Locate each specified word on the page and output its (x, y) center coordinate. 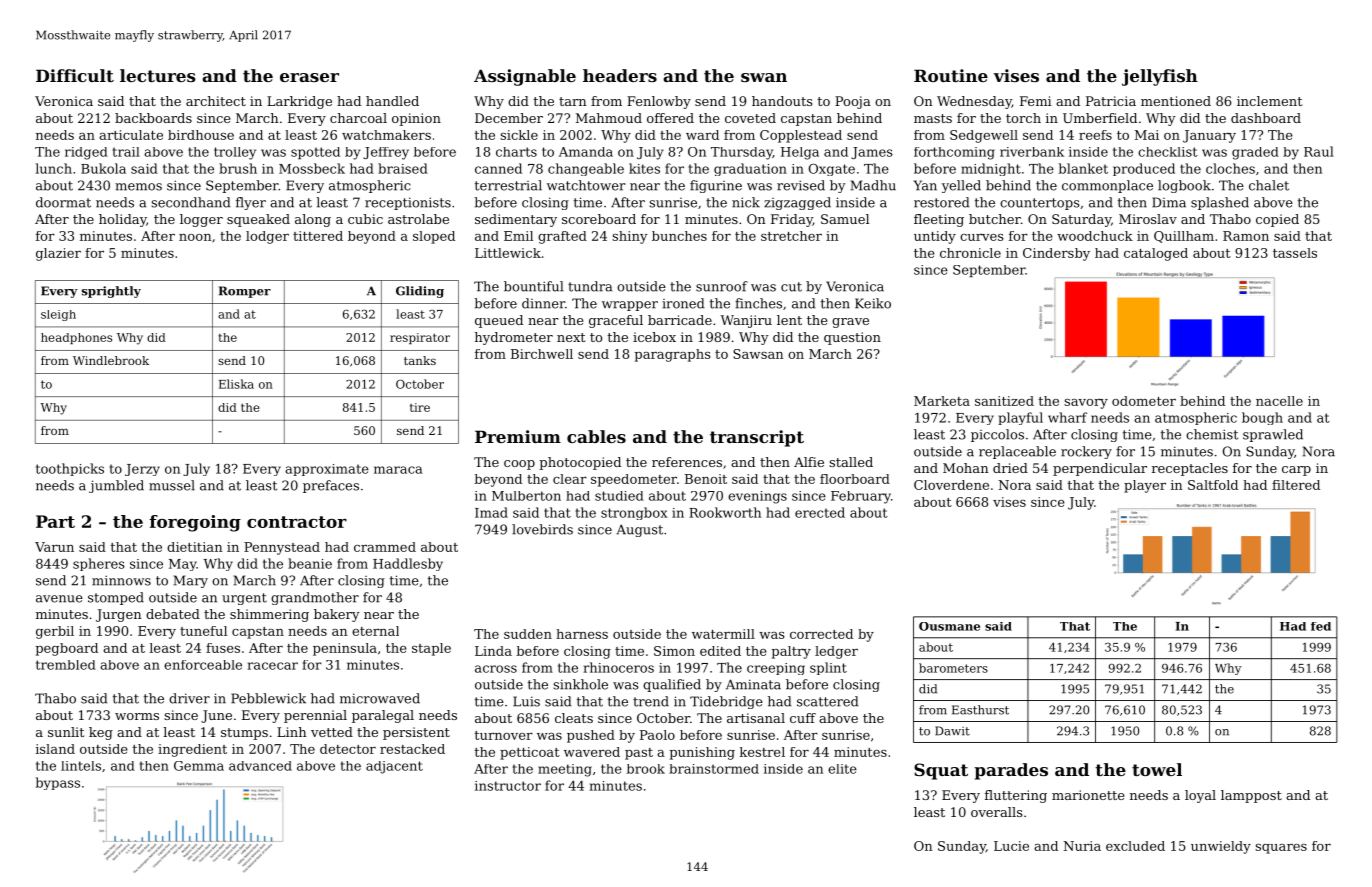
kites (644, 168)
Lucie (1011, 846)
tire (420, 407)
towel (1157, 769)
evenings (757, 497)
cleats (574, 718)
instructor (508, 786)
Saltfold (1213, 485)
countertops (1040, 204)
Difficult (75, 75)
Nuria (1082, 846)
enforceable (203, 665)
